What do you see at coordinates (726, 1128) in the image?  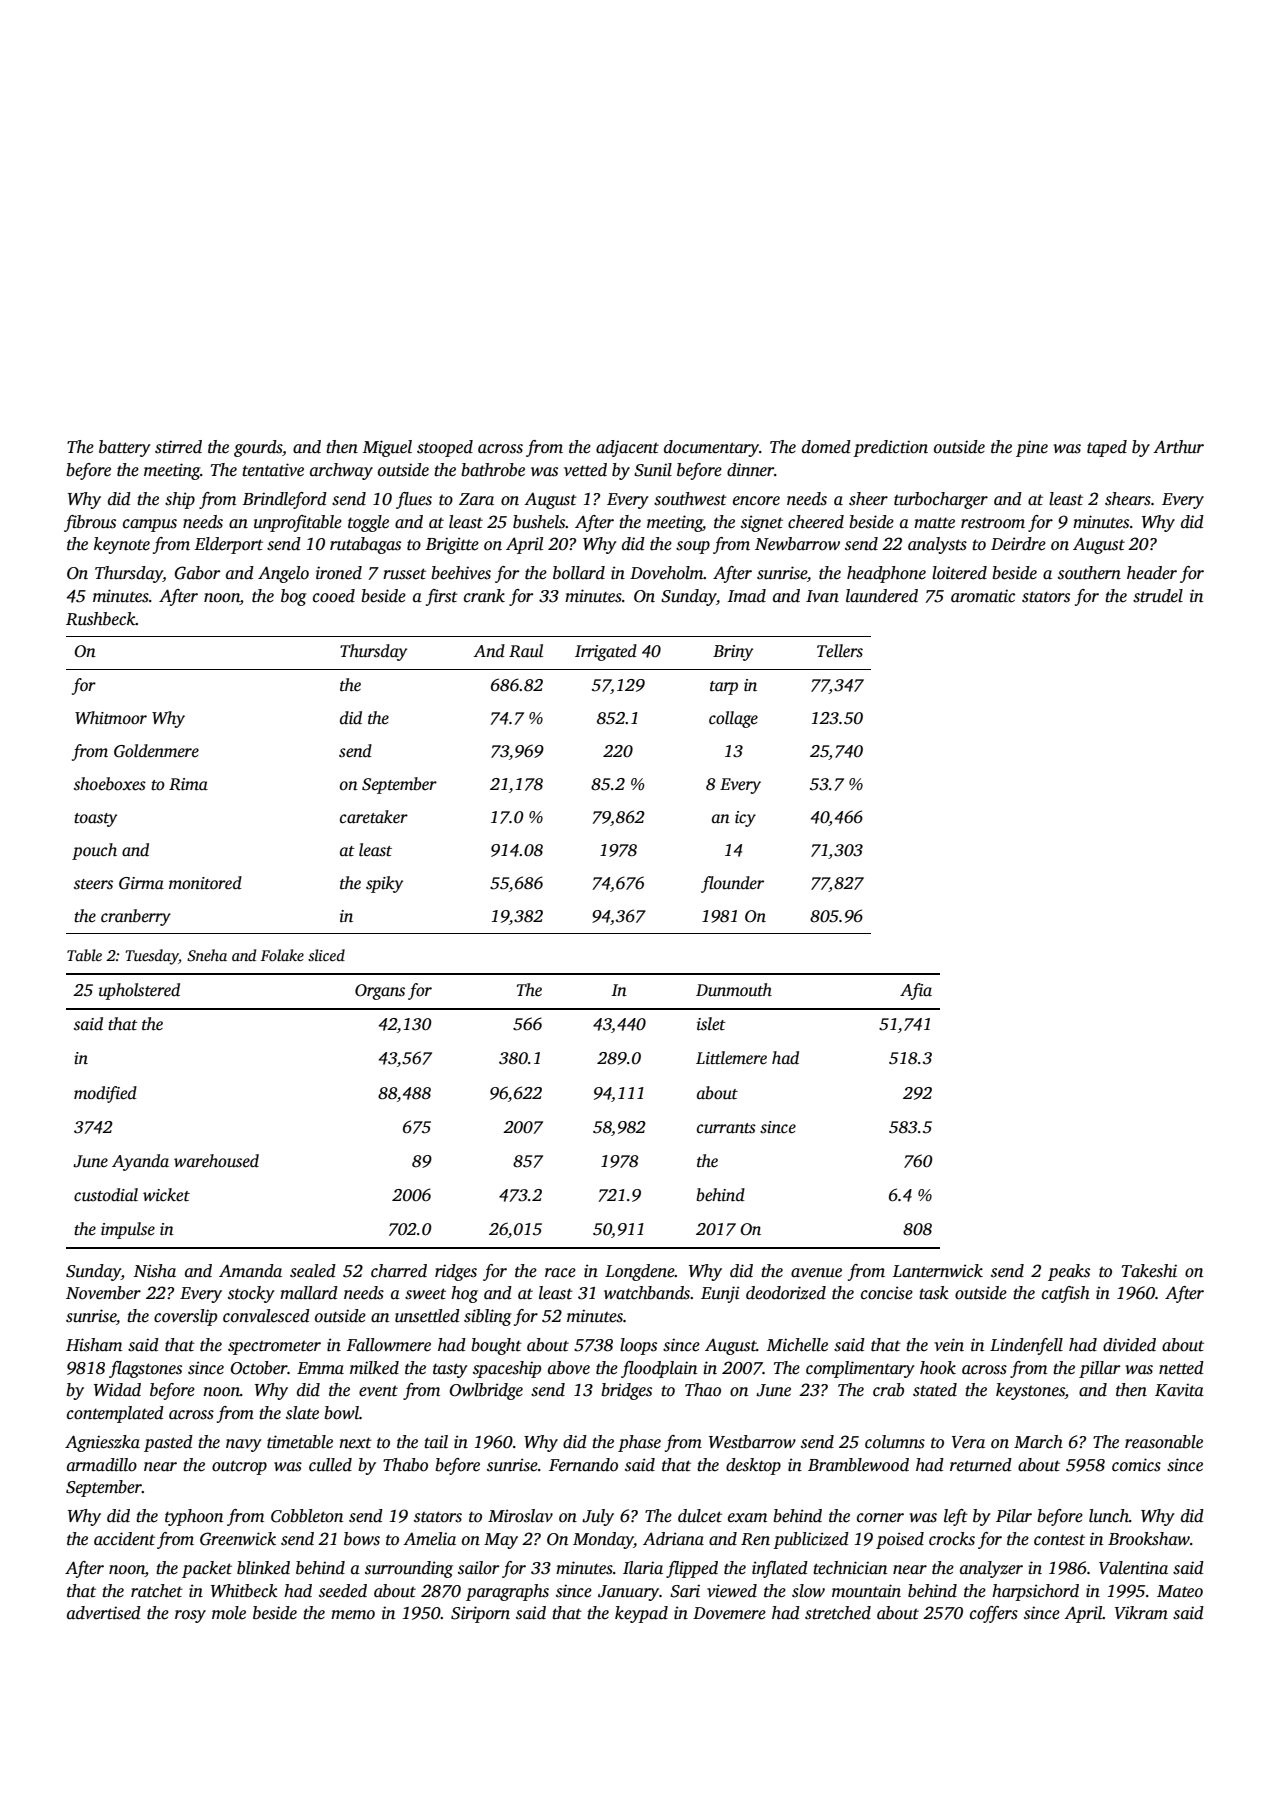 I see `currants` at bounding box center [726, 1128].
